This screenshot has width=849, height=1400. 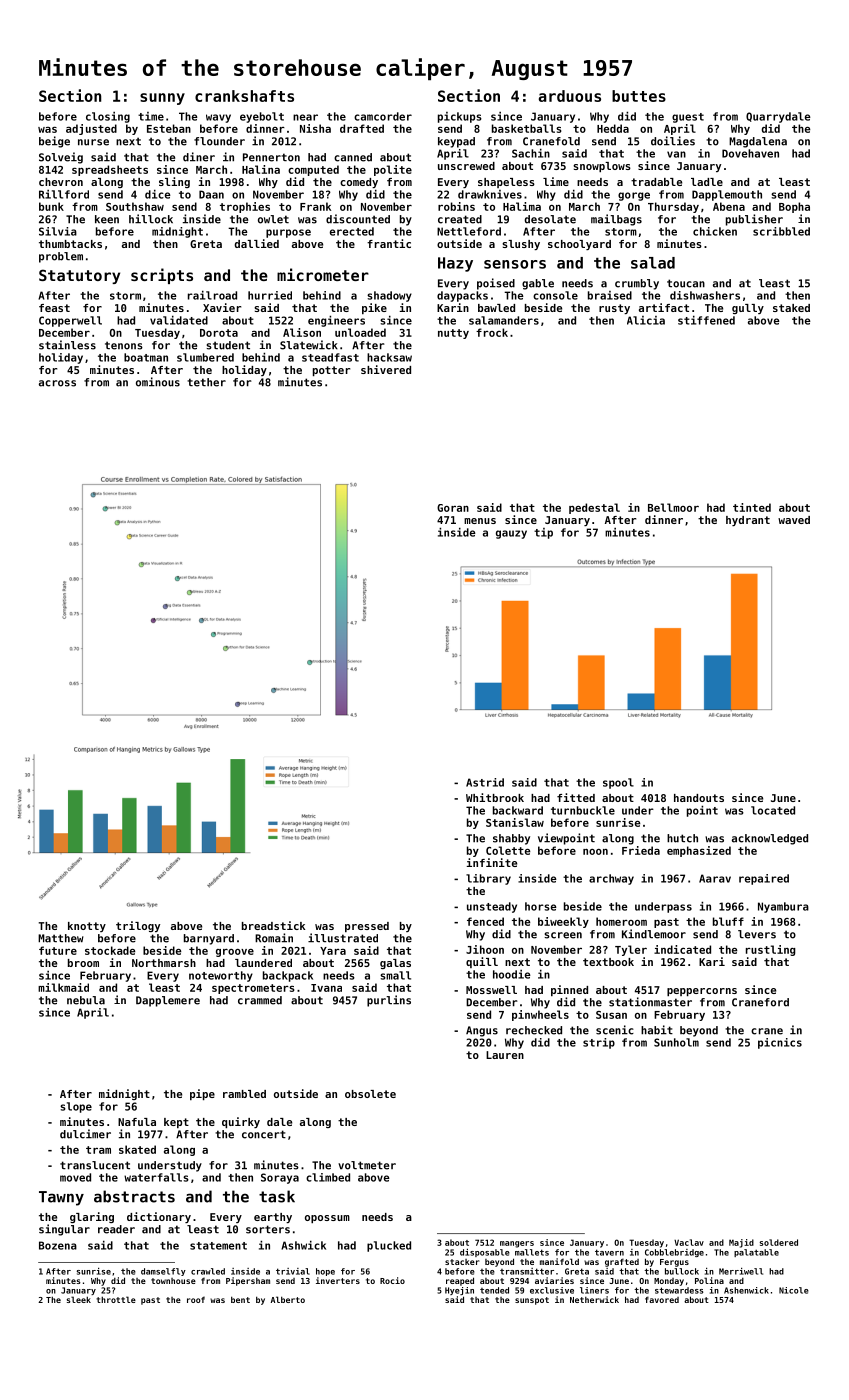 What do you see at coordinates (61, 158) in the screenshot?
I see `Solveig` at bounding box center [61, 158].
